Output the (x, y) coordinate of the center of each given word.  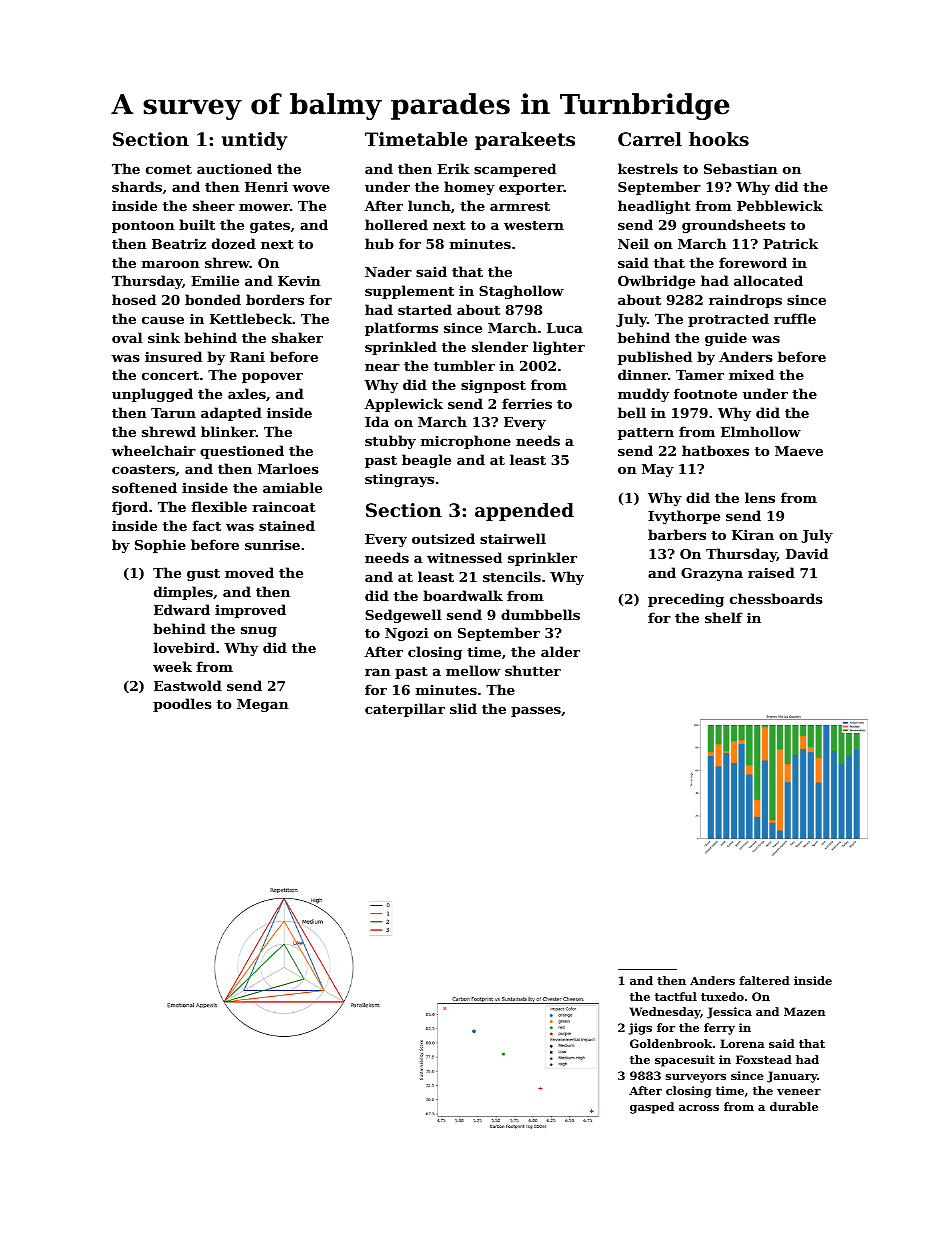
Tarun (173, 413)
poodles (182, 705)
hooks (719, 139)
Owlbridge (656, 282)
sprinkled (401, 348)
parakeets (525, 141)
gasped (652, 1108)
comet (169, 169)
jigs (640, 1029)
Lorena (742, 1043)
